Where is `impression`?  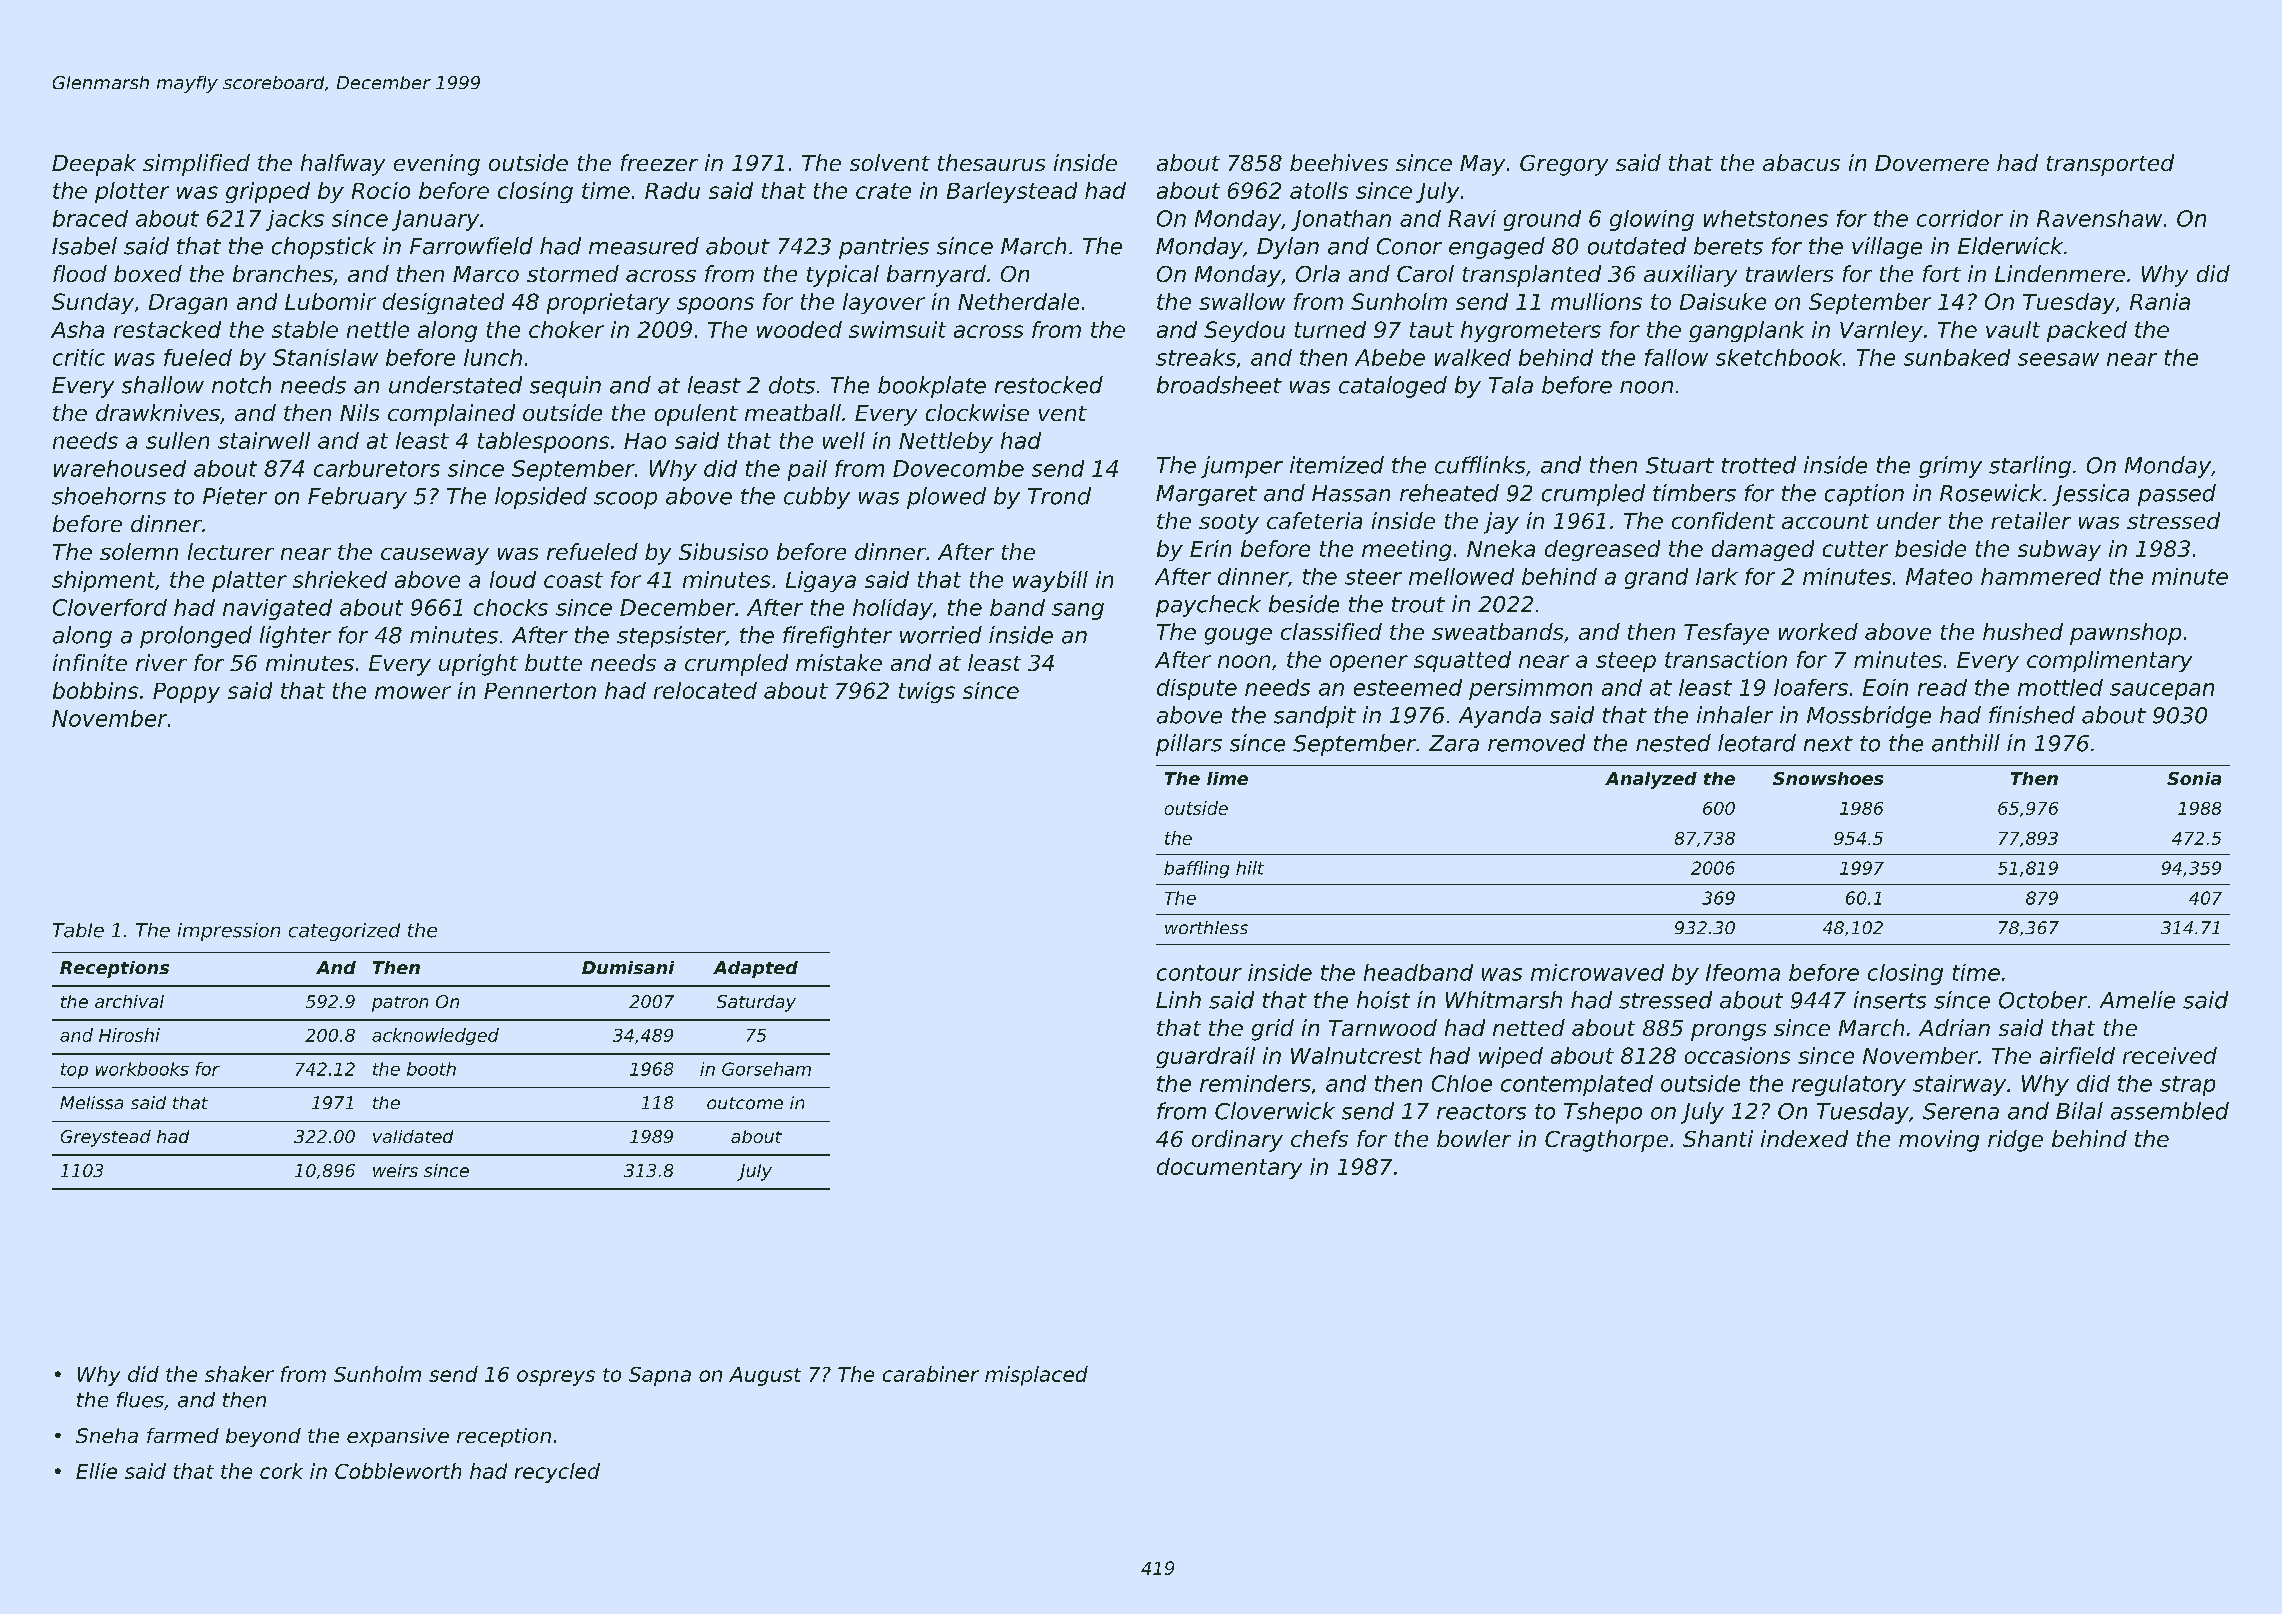
impression is located at coordinates (229, 932).
